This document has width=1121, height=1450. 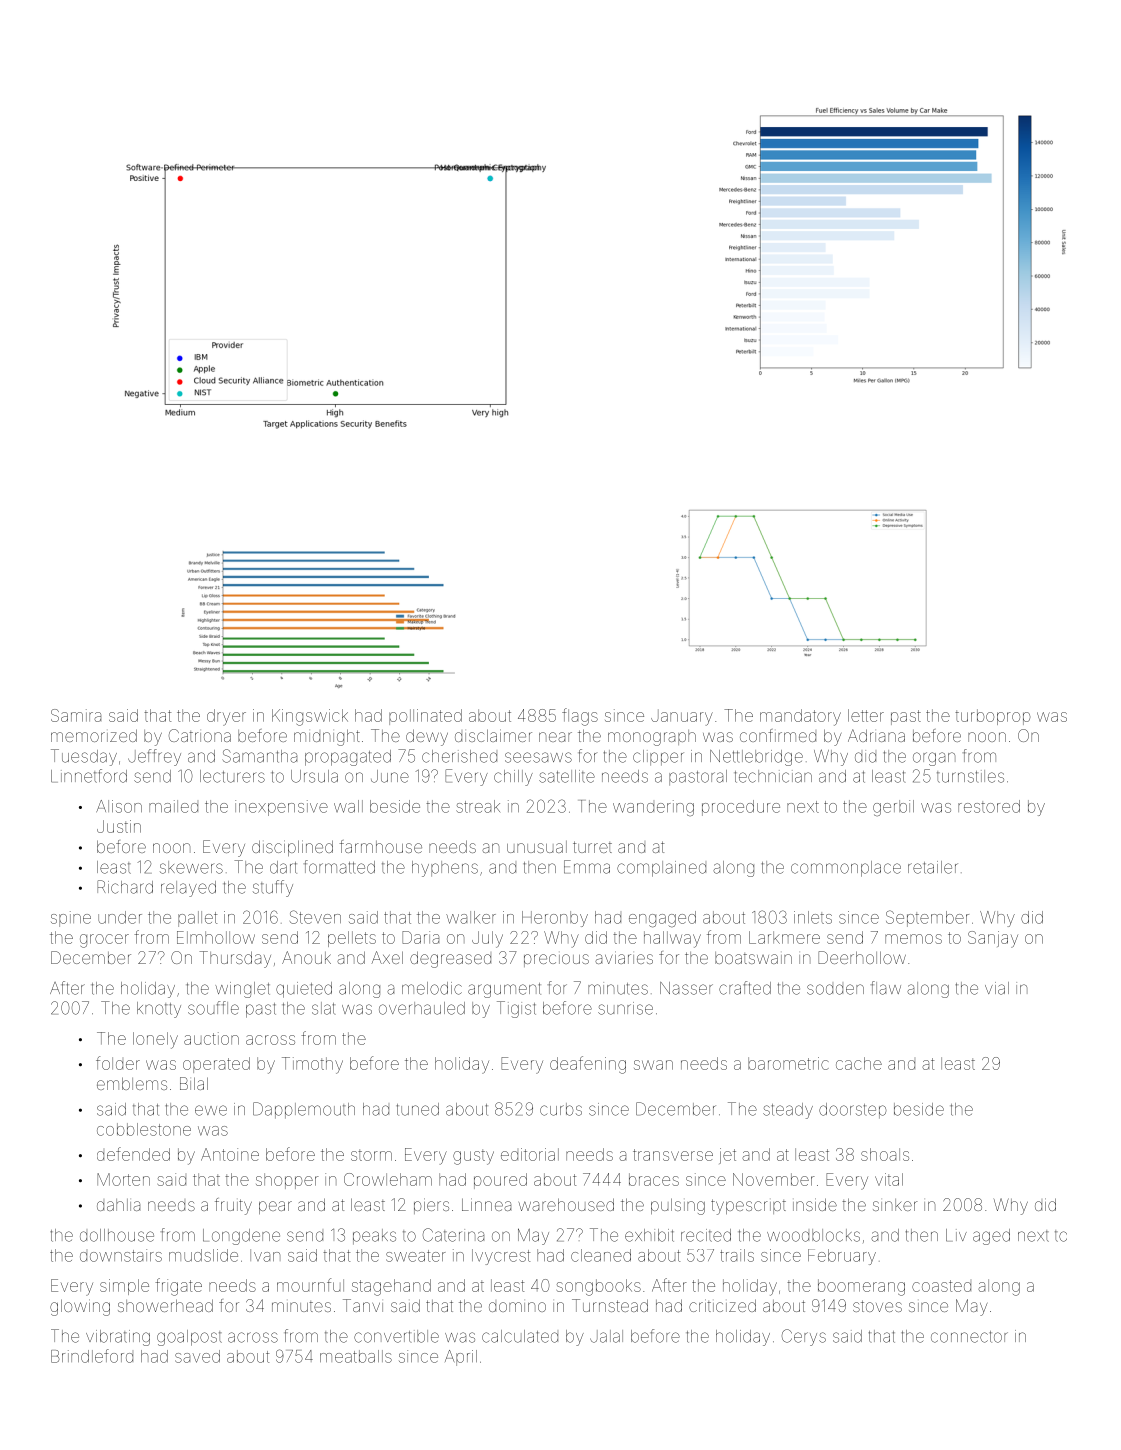 What do you see at coordinates (76, 715) in the document?
I see `Samira` at bounding box center [76, 715].
